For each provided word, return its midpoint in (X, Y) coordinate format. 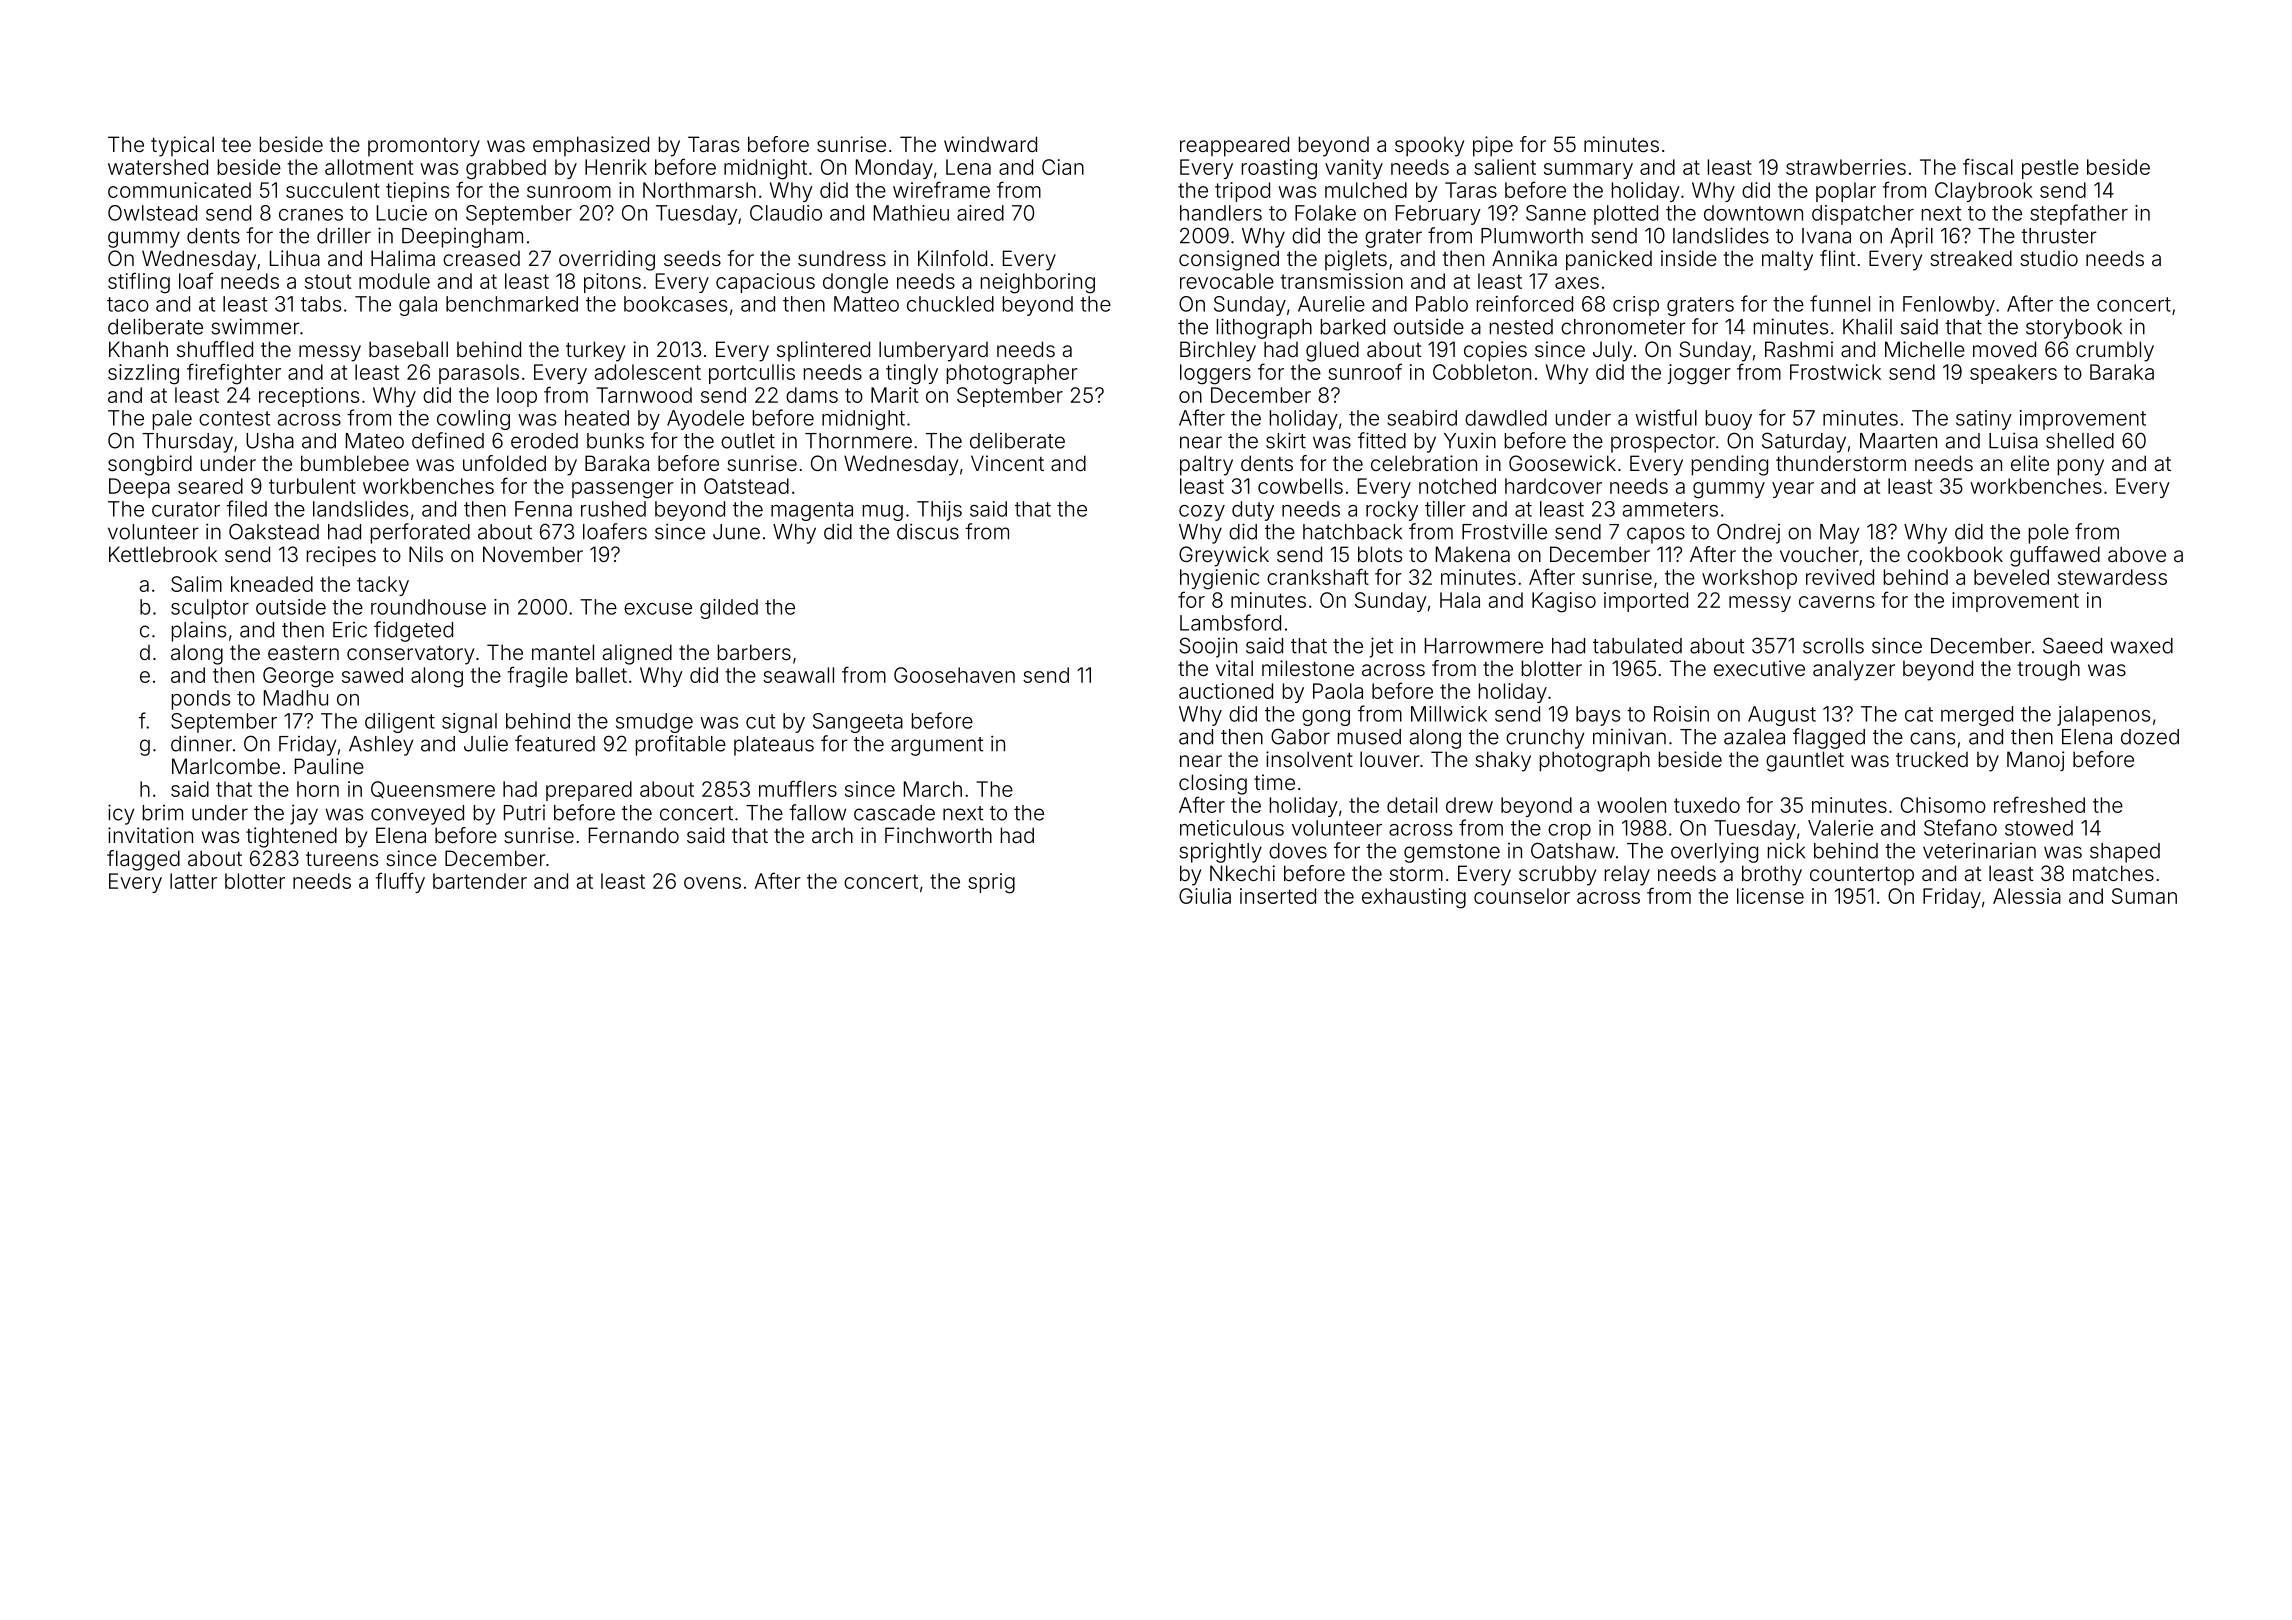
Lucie (402, 213)
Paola (1338, 691)
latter (193, 881)
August (1782, 716)
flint (1838, 258)
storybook (2074, 329)
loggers (1215, 374)
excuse (658, 609)
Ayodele (705, 420)
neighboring (1038, 283)
